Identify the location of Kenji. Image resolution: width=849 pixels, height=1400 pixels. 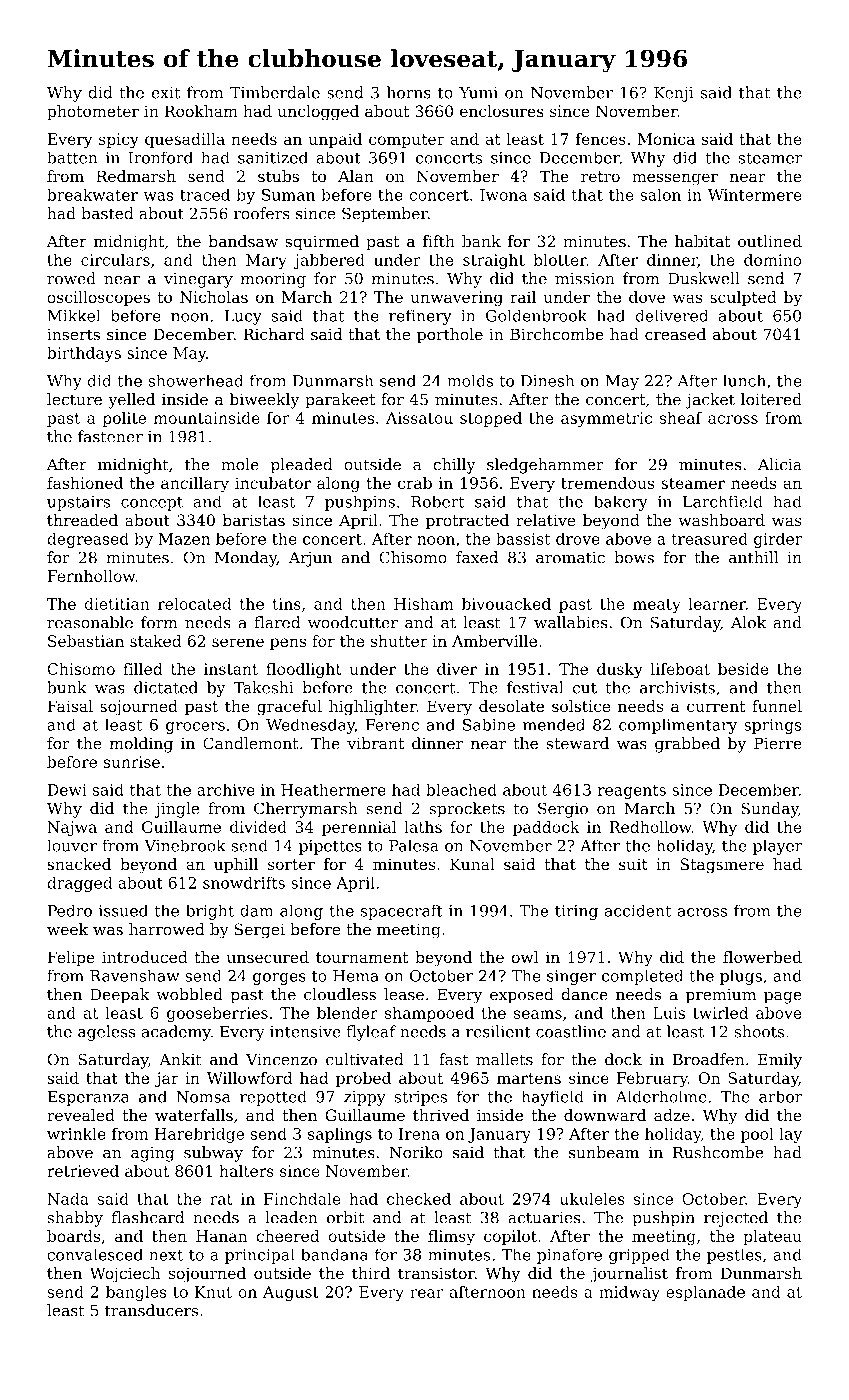
(673, 94).
